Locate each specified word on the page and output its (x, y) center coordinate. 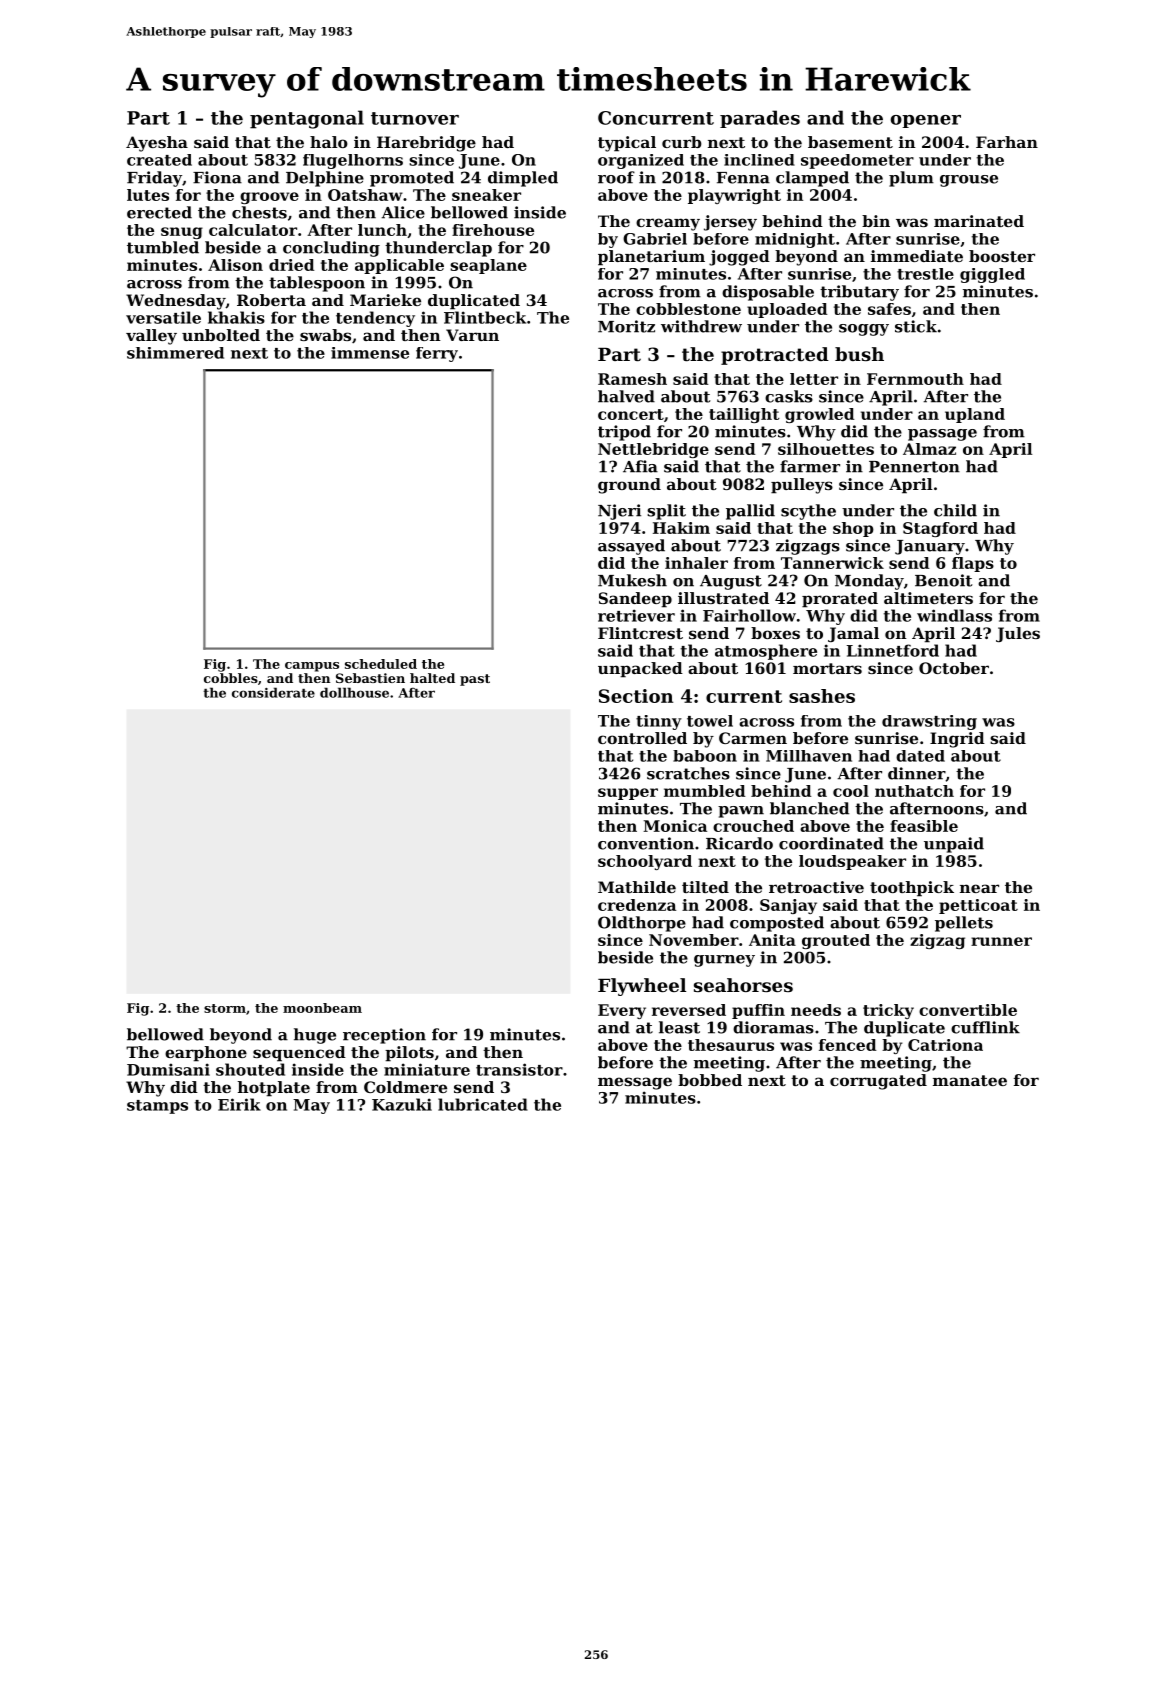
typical (627, 144)
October (954, 668)
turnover (415, 118)
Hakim (681, 528)
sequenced (299, 1054)
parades (760, 119)
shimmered (175, 353)
